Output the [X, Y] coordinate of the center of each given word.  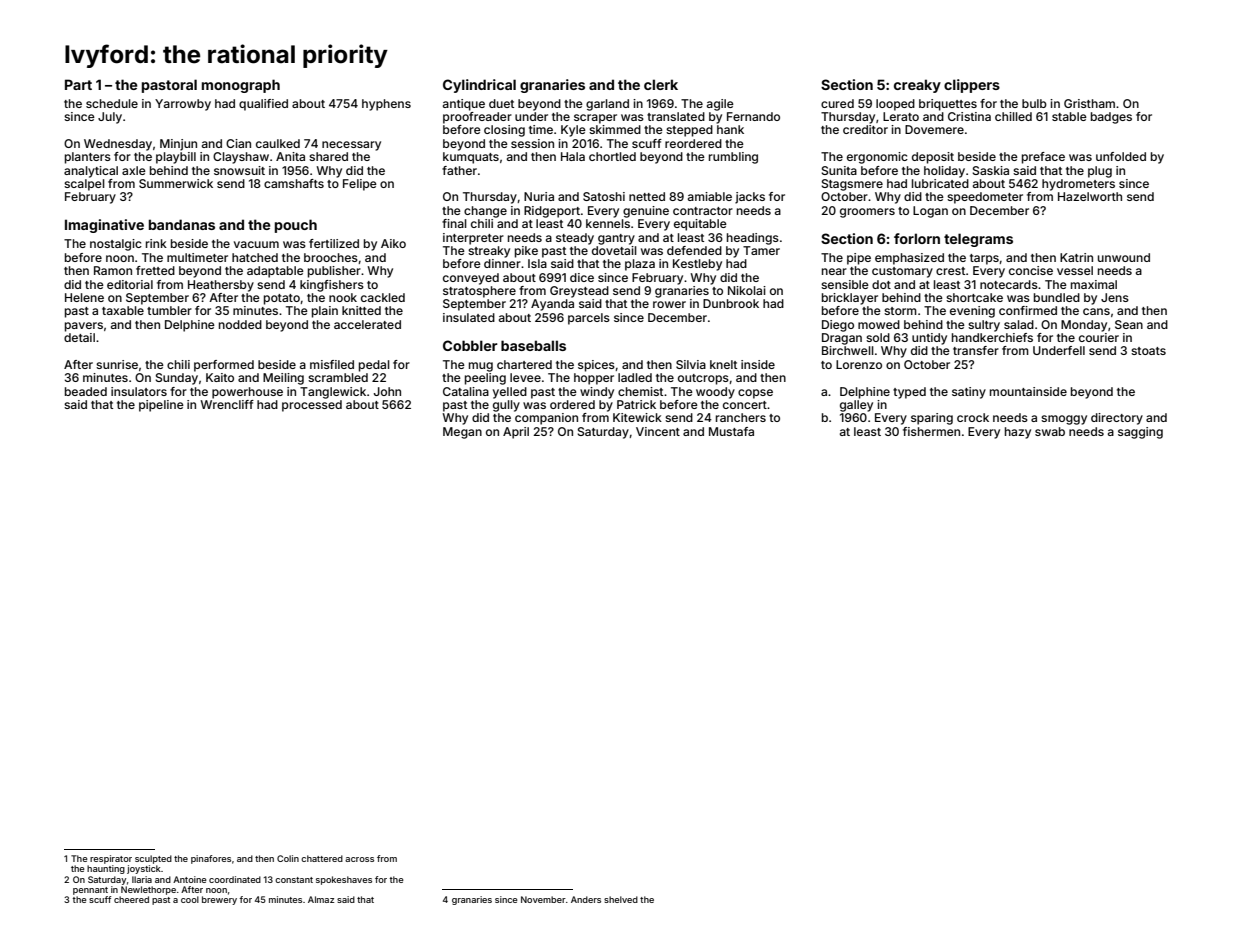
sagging [1140, 433]
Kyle [573, 131]
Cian [238, 143]
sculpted [153, 859]
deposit [933, 158]
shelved [621, 899]
